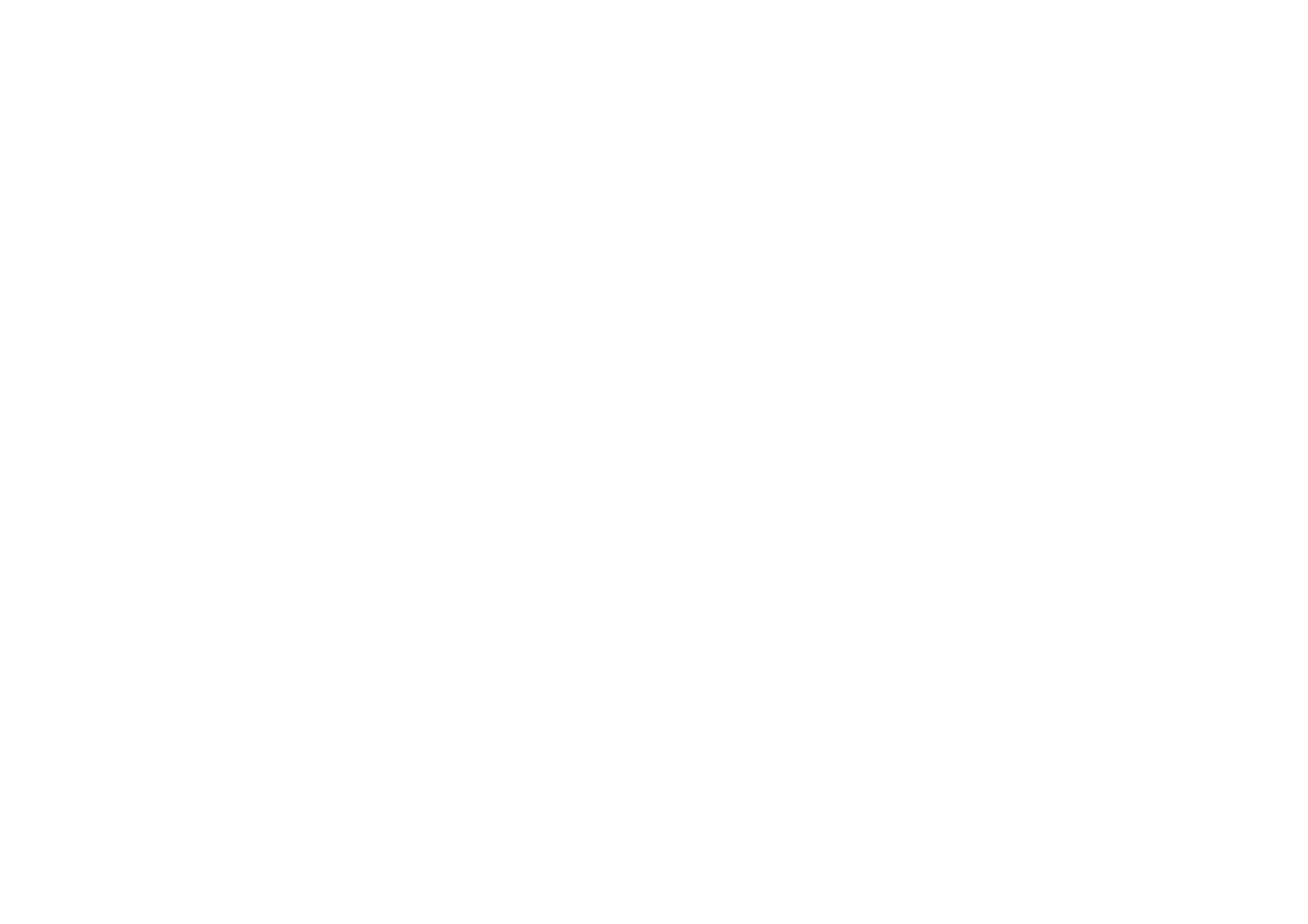  What do you see at coordinates (217, 800) in the page?
I see `bickered` at bounding box center [217, 800].
